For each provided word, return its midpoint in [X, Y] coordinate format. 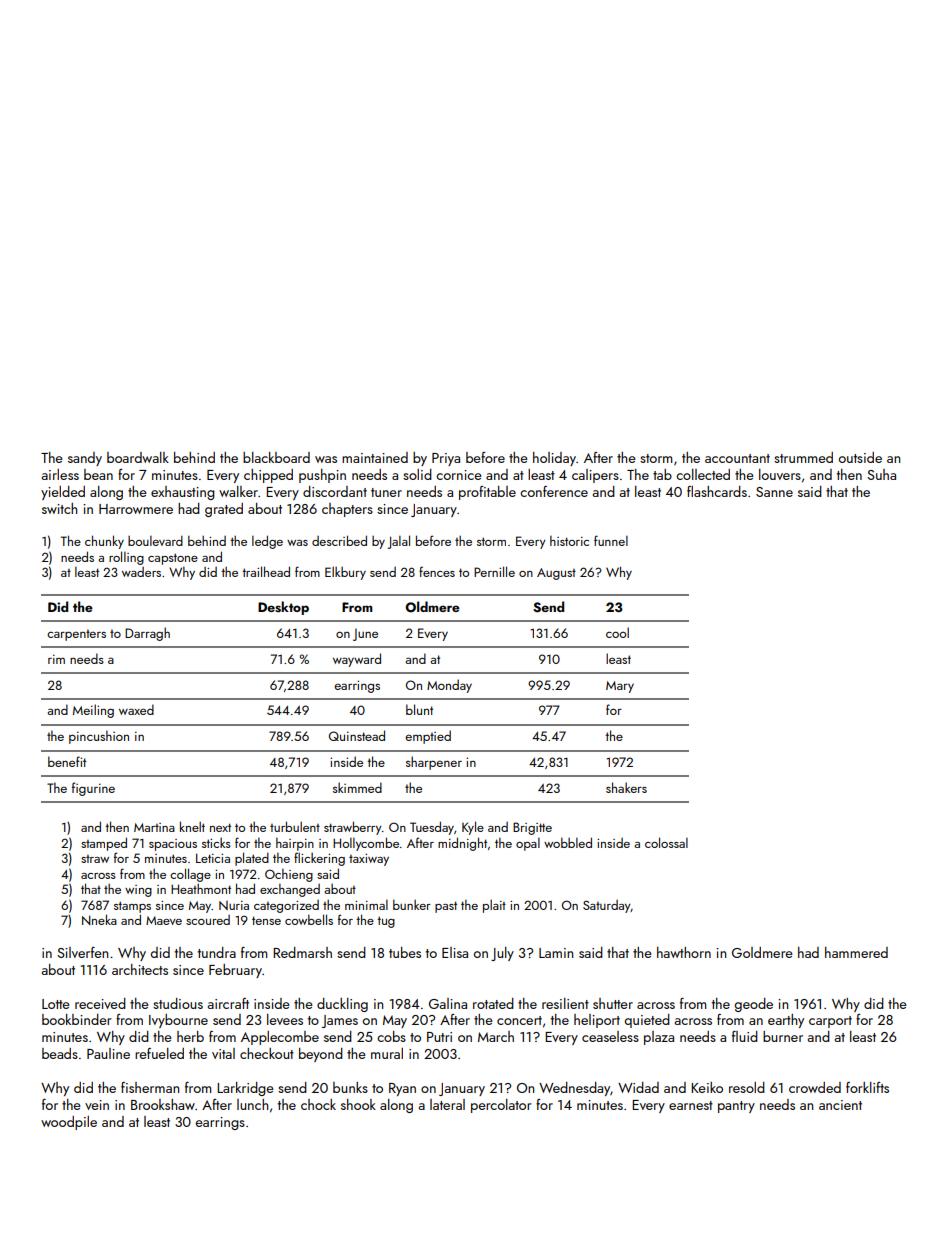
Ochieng [289, 875]
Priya [446, 459]
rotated [493, 1003]
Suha [881, 474]
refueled [159, 1053]
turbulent [295, 826]
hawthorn [684, 952]
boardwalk [138, 457]
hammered [856, 952]
